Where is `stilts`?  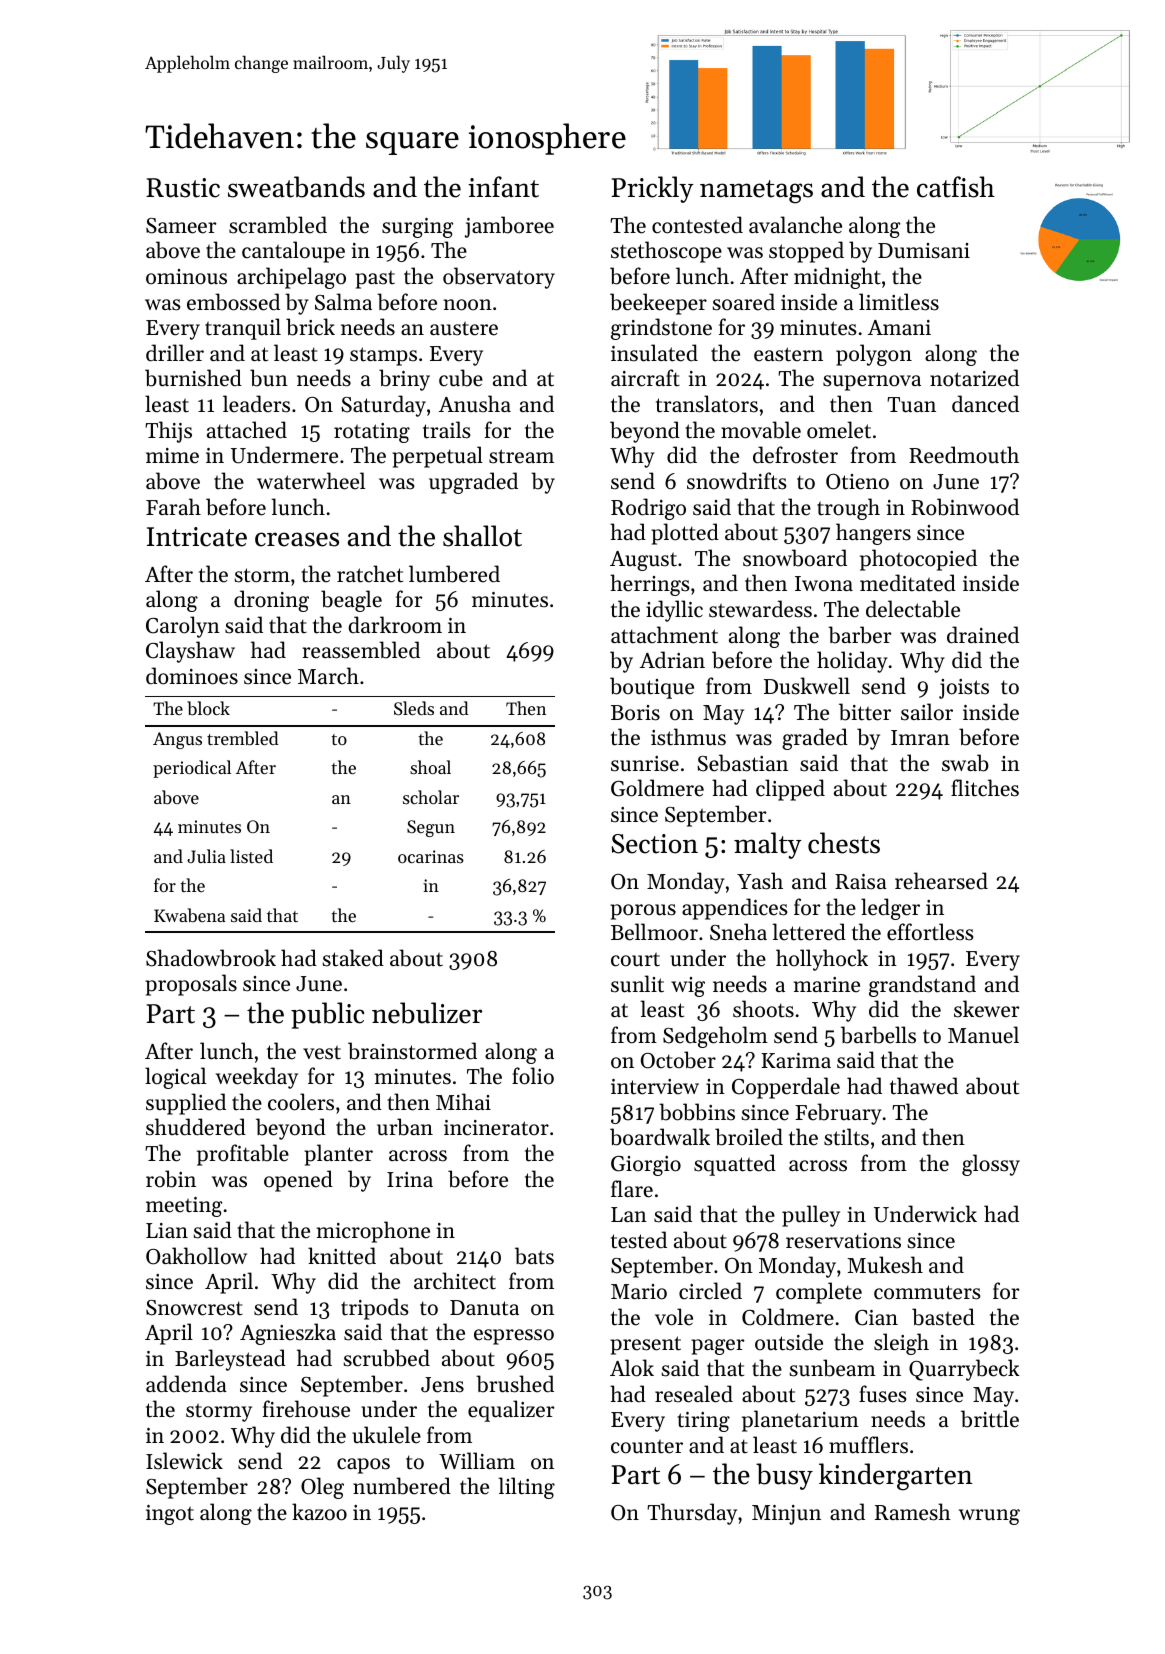
stilts is located at coordinates (846, 1137).
